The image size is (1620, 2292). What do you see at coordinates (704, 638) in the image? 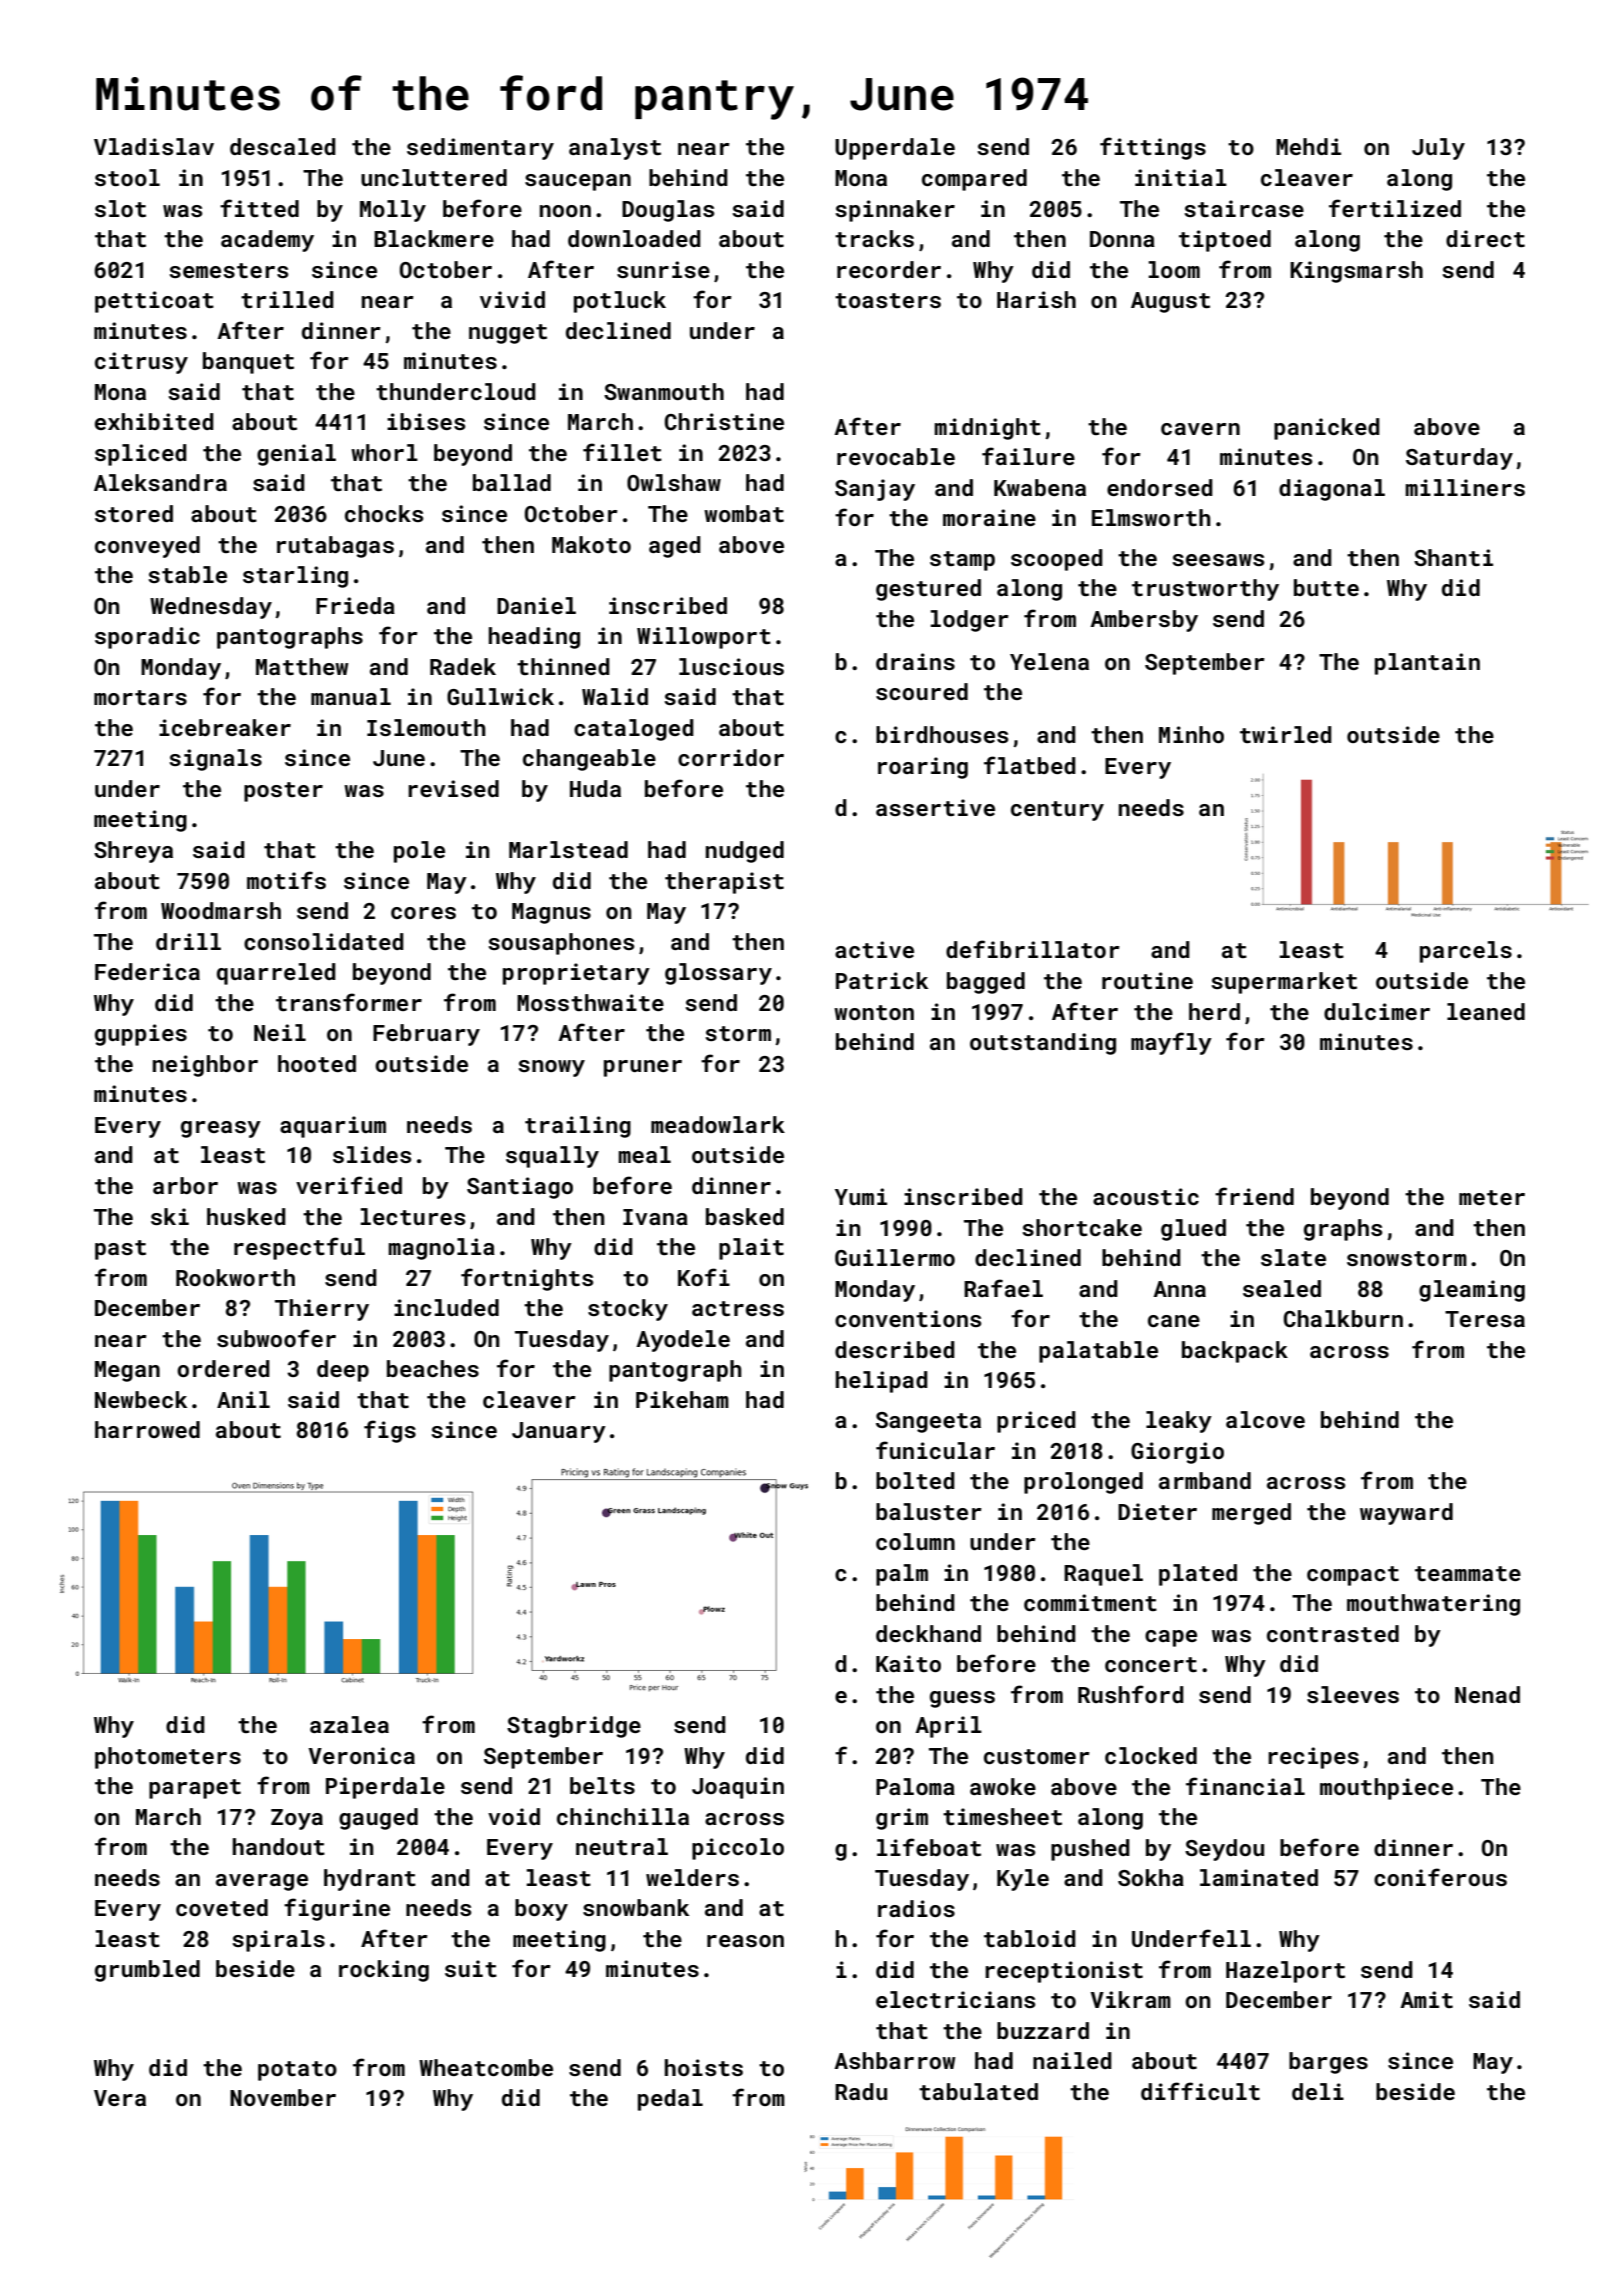
I see `Willowport` at bounding box center [704, 638].
